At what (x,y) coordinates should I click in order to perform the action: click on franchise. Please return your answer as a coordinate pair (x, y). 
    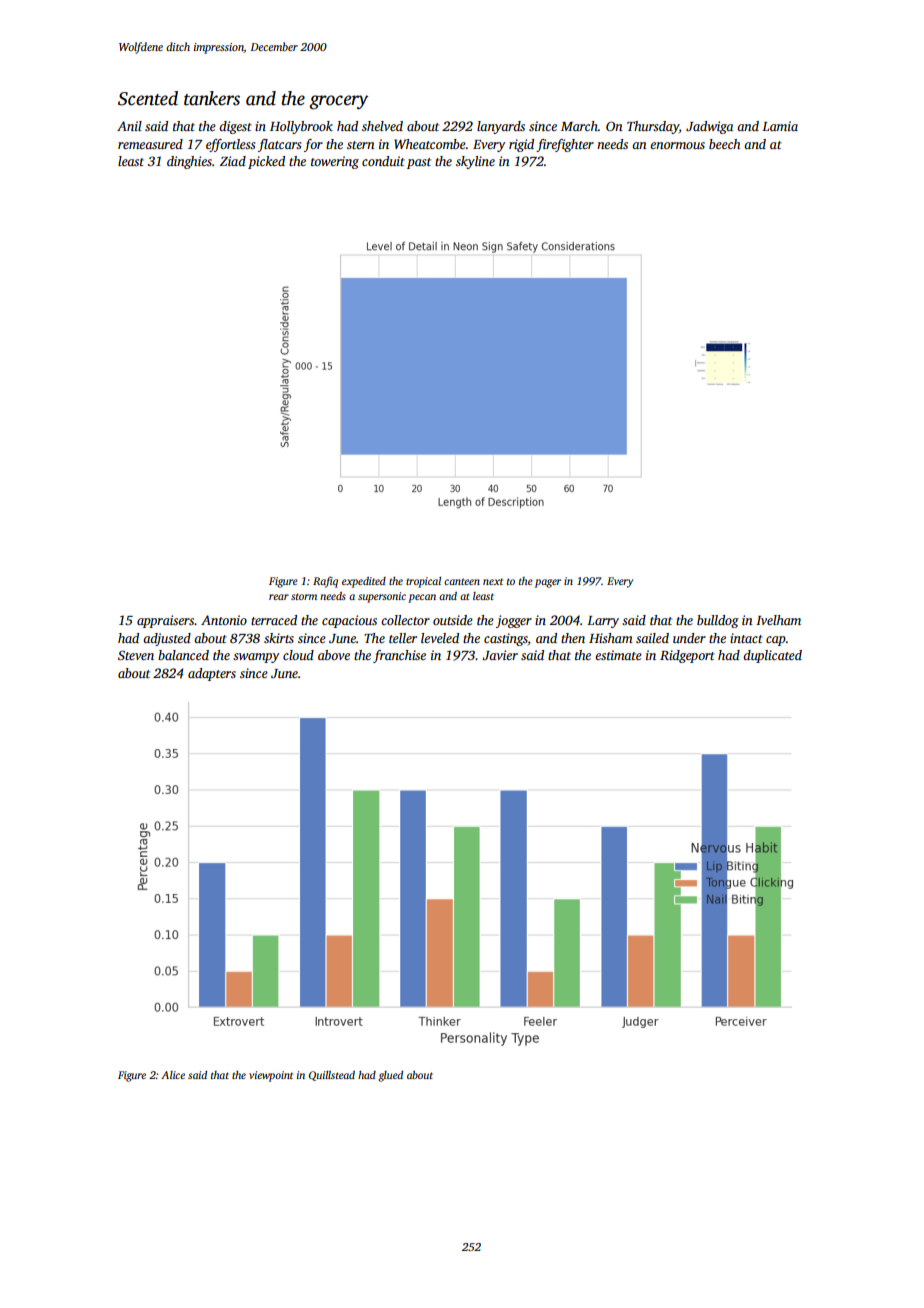
    Looking at the image, I should click on (399, 656).
